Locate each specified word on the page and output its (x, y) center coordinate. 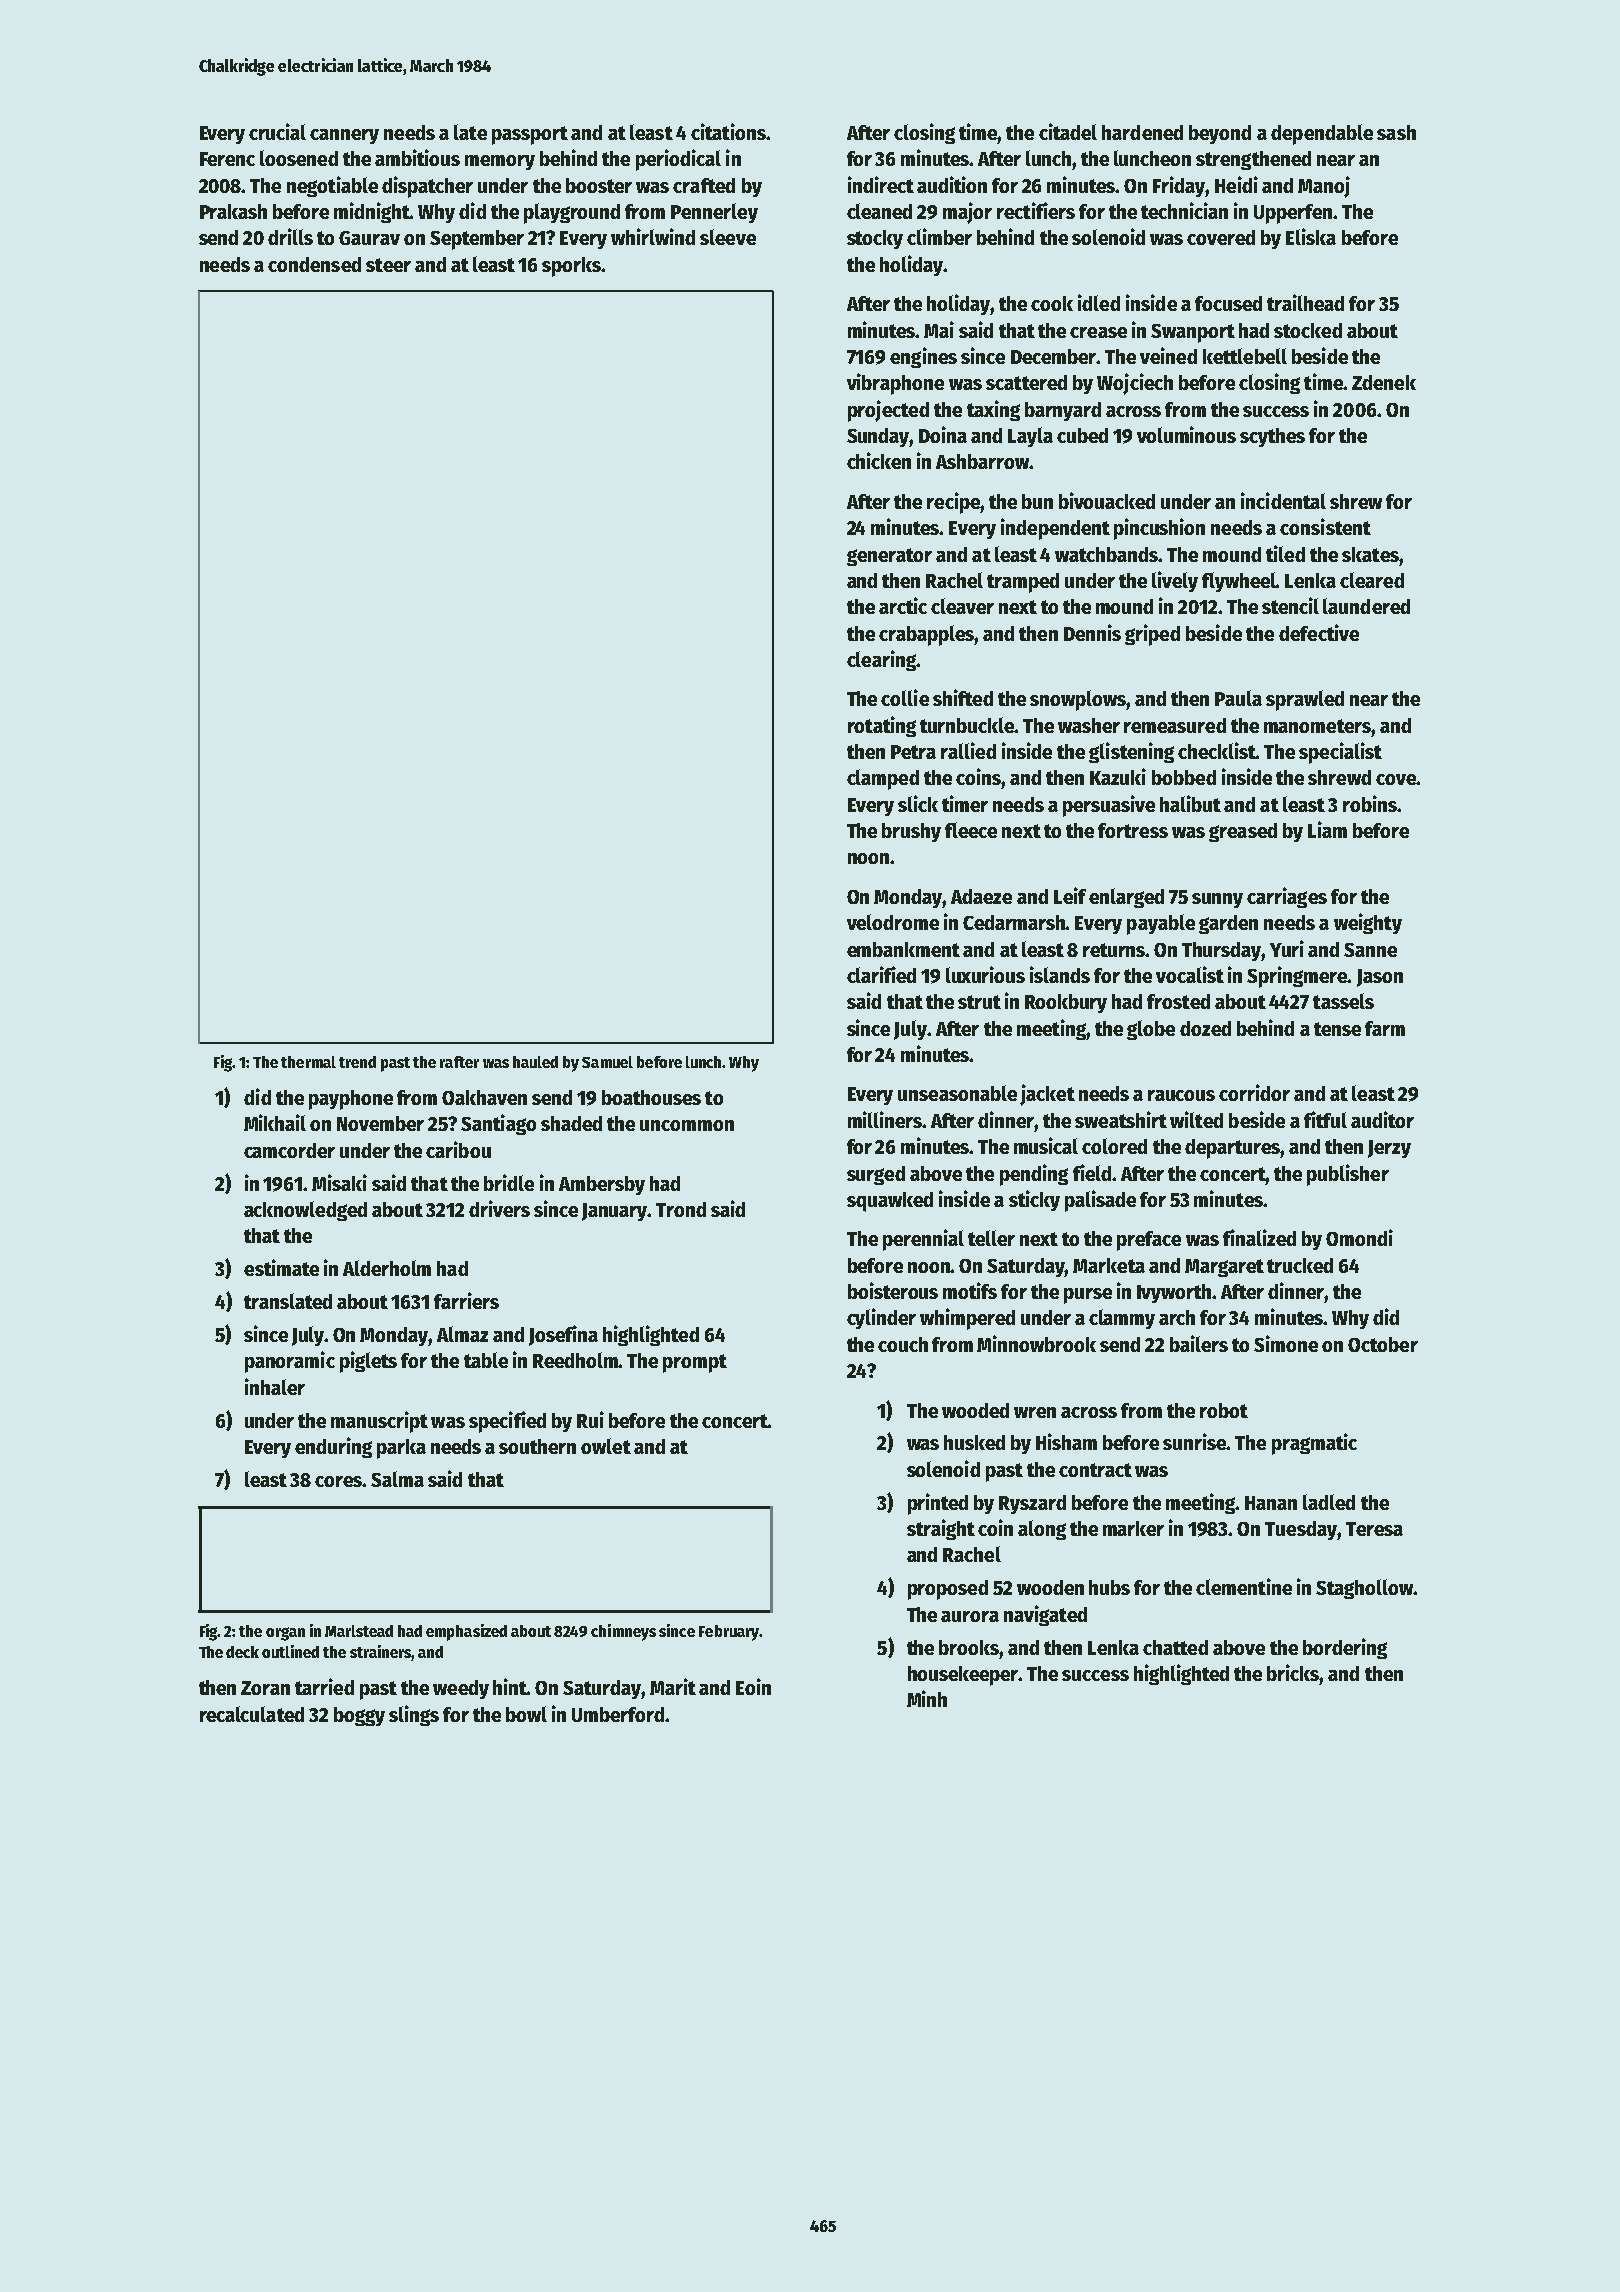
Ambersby (602, 1185)
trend (357, 1062)
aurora (970, 1616)
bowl (526, 1714)
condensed (314, 264)
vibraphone (895, 384)
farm (1385, 1028)
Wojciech (1135, 384)
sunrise (1195, 1441)
